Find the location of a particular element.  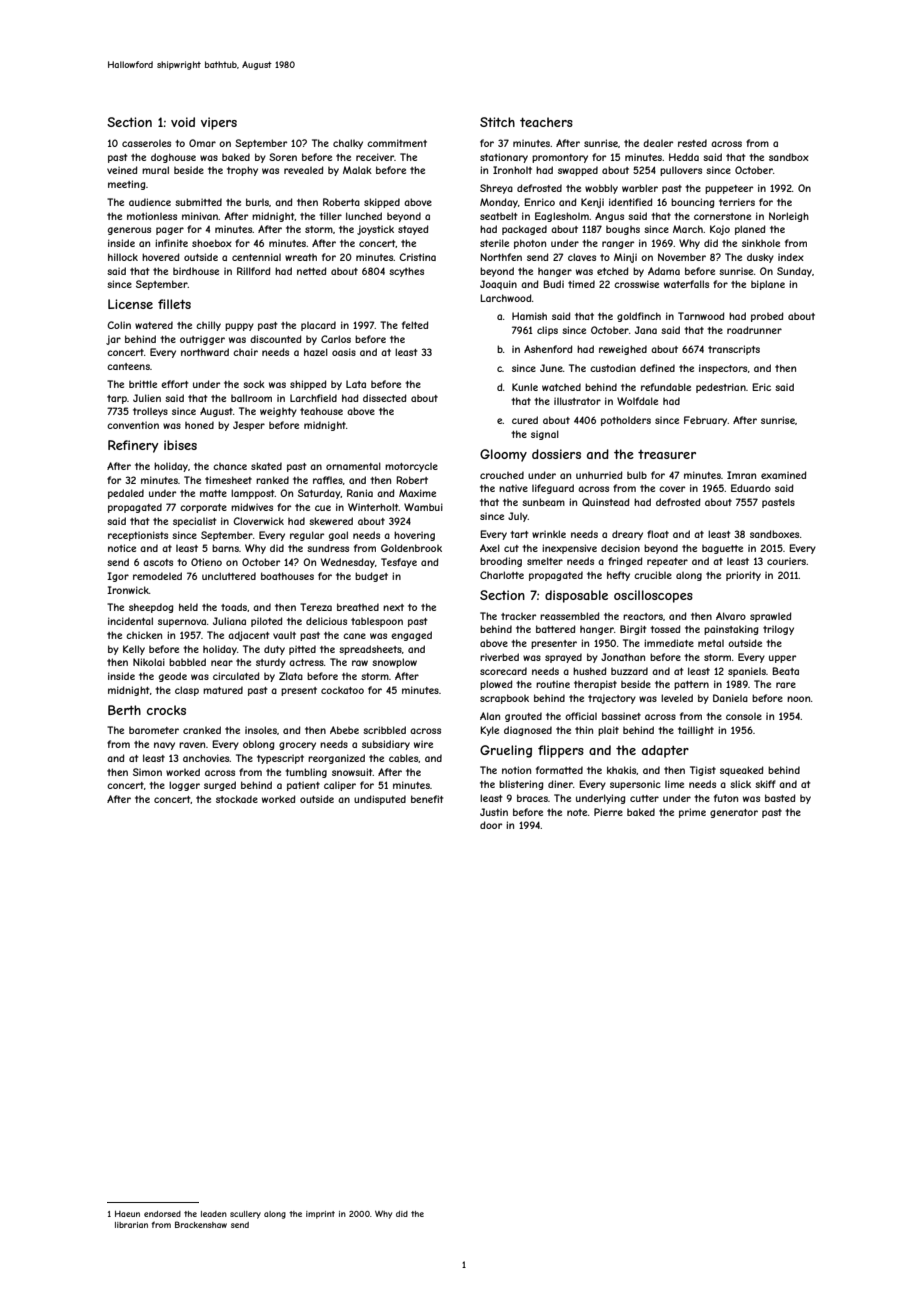

note is located at coordinates (577, 812).
